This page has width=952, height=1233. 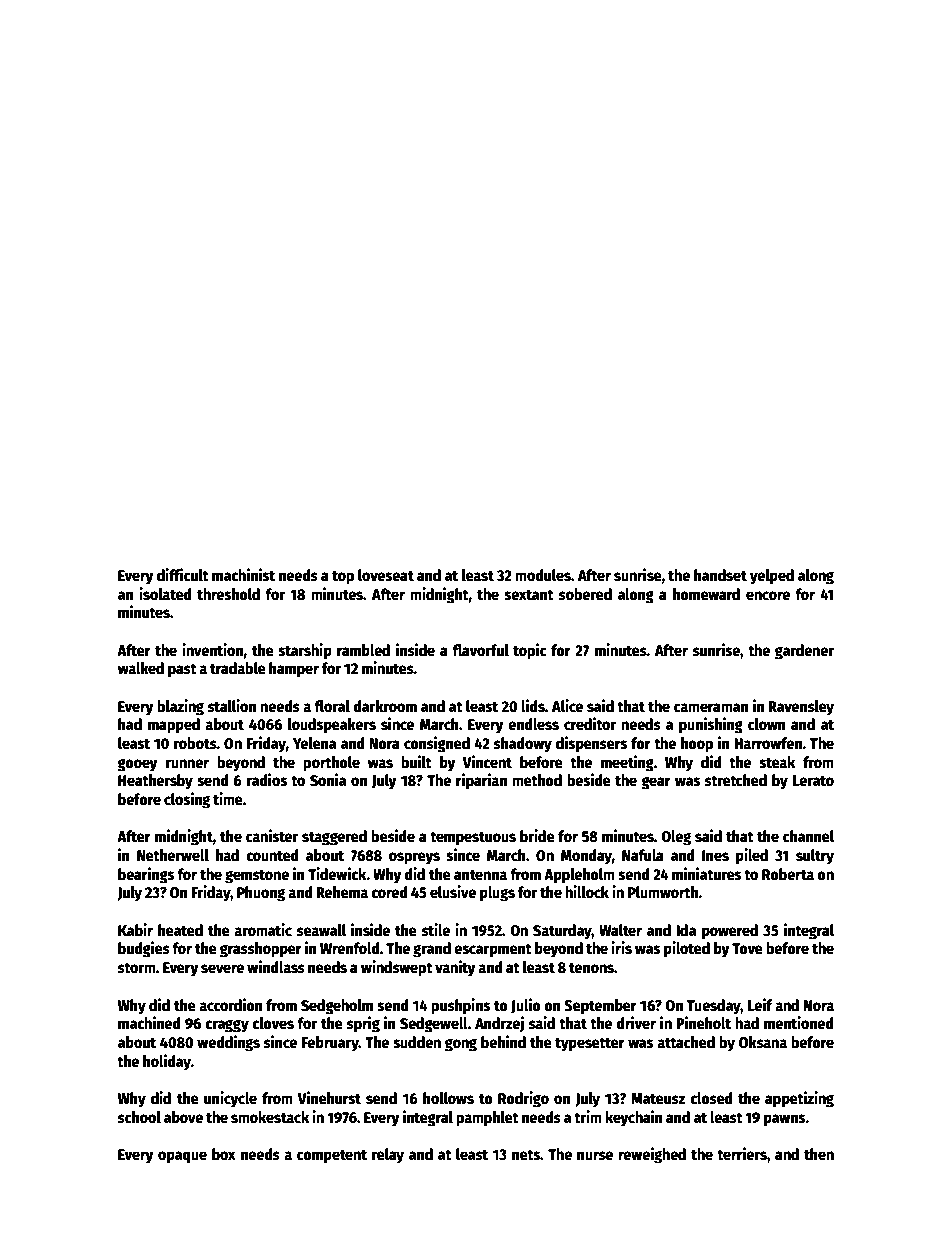 What do you see at coordinates (139, 1117) in the page?
I see `school` at bounding box center [139, 1117].
